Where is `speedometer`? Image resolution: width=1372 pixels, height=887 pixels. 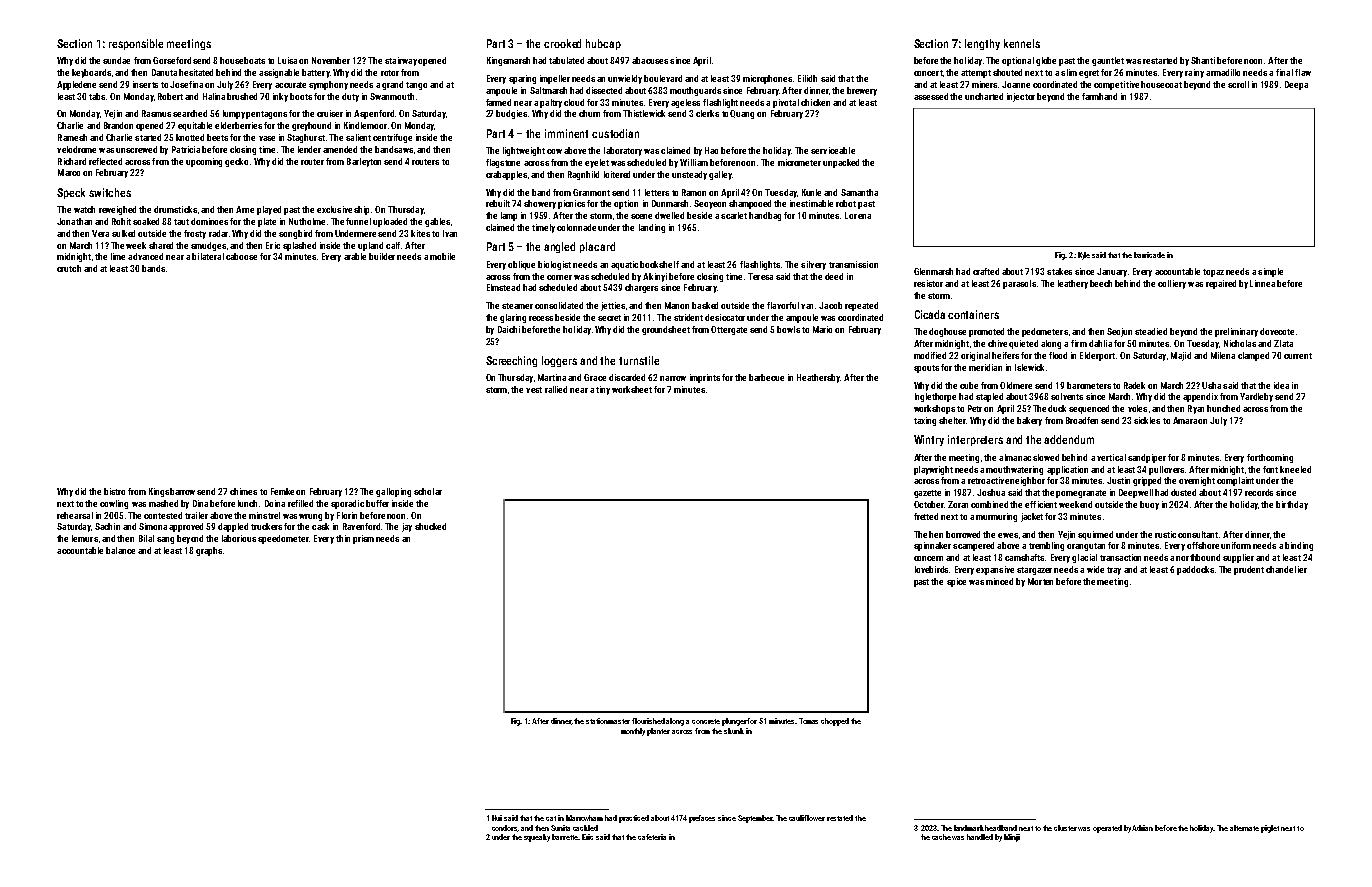
speedometer is located at coordinates (283, 539).
